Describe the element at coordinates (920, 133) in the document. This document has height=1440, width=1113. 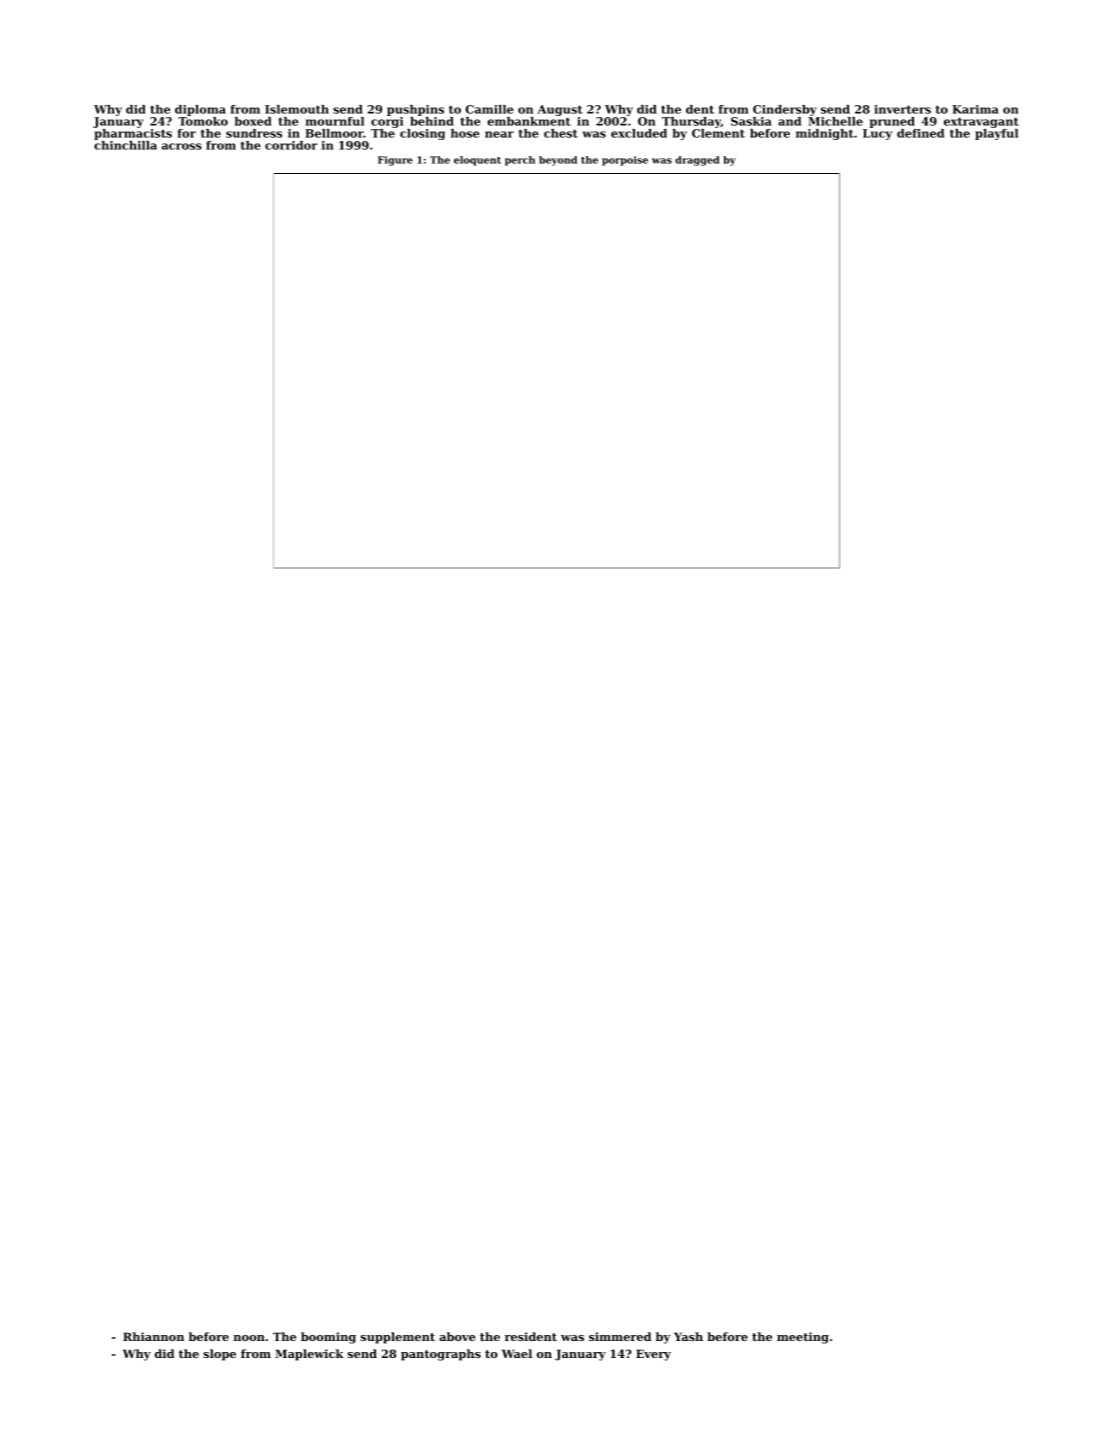
I see `defined` at that location.
